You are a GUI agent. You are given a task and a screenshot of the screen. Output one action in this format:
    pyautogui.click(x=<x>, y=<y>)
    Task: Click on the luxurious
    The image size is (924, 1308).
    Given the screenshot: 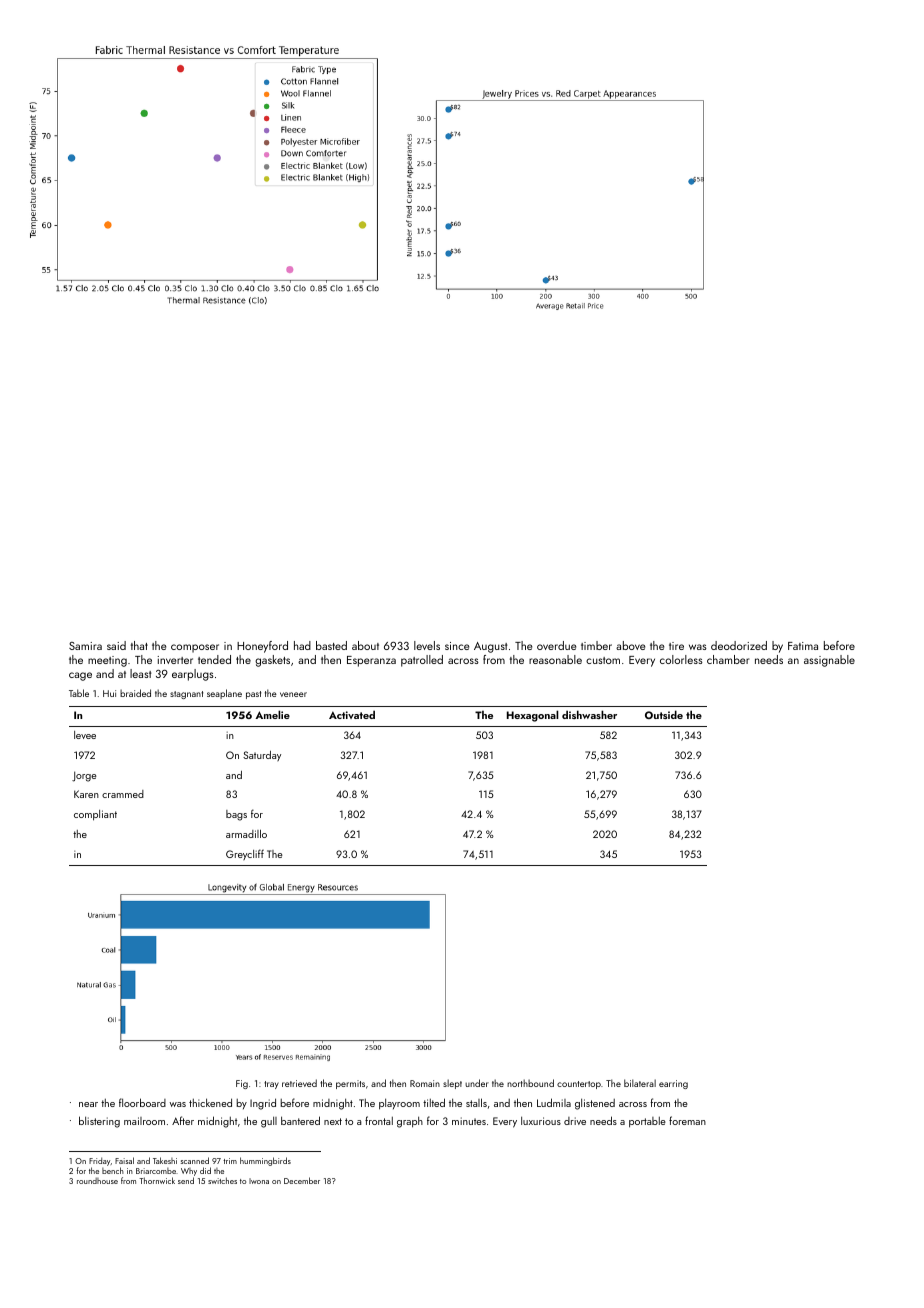 What is the action you would take?
    pyautogui.click(x=541, y=1121)
